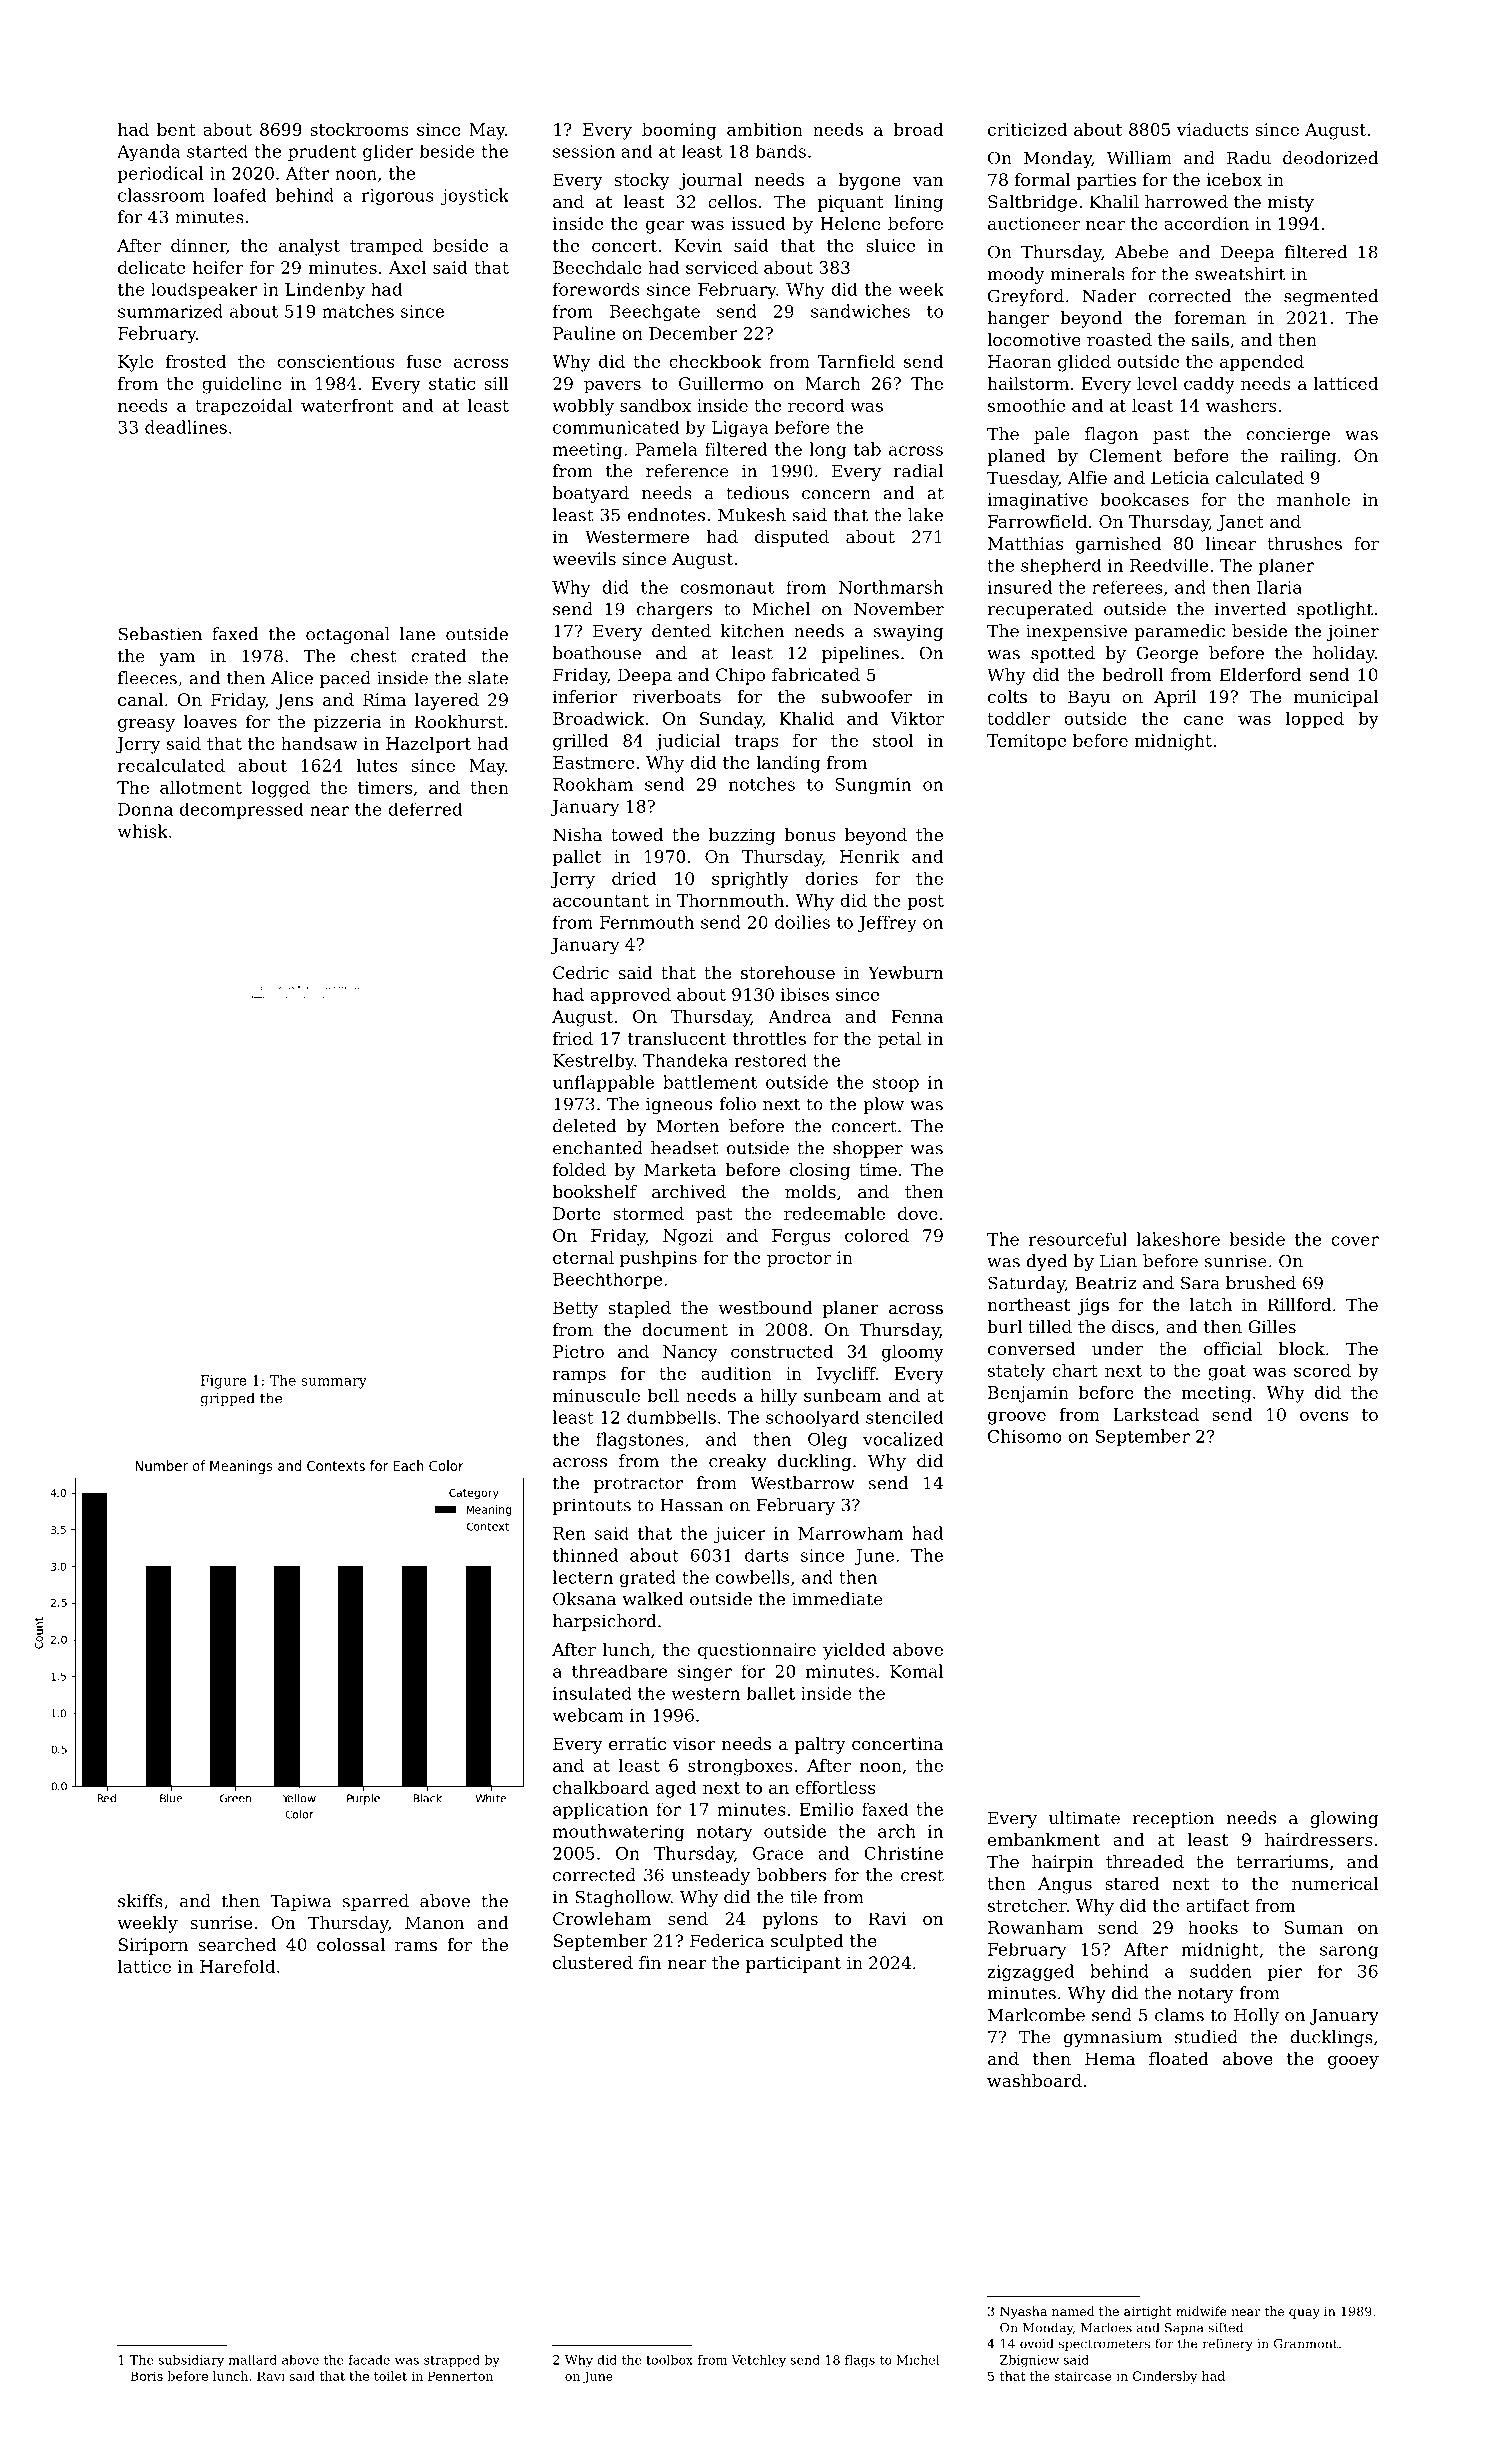  I want to click on minuscule, so click(596, 1395).
